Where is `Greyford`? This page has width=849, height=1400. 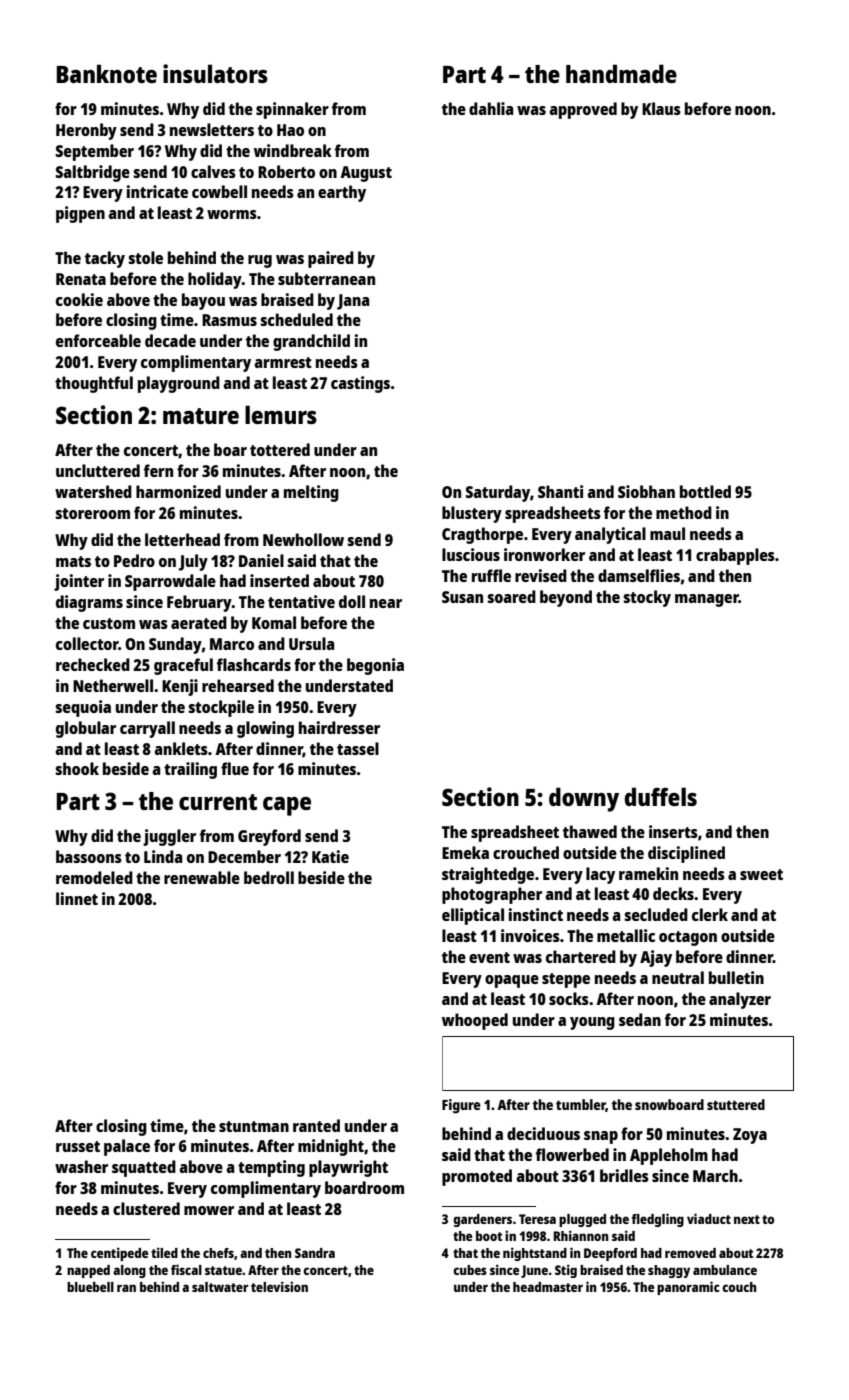
Greyford is located at coordinates (269, 837).
